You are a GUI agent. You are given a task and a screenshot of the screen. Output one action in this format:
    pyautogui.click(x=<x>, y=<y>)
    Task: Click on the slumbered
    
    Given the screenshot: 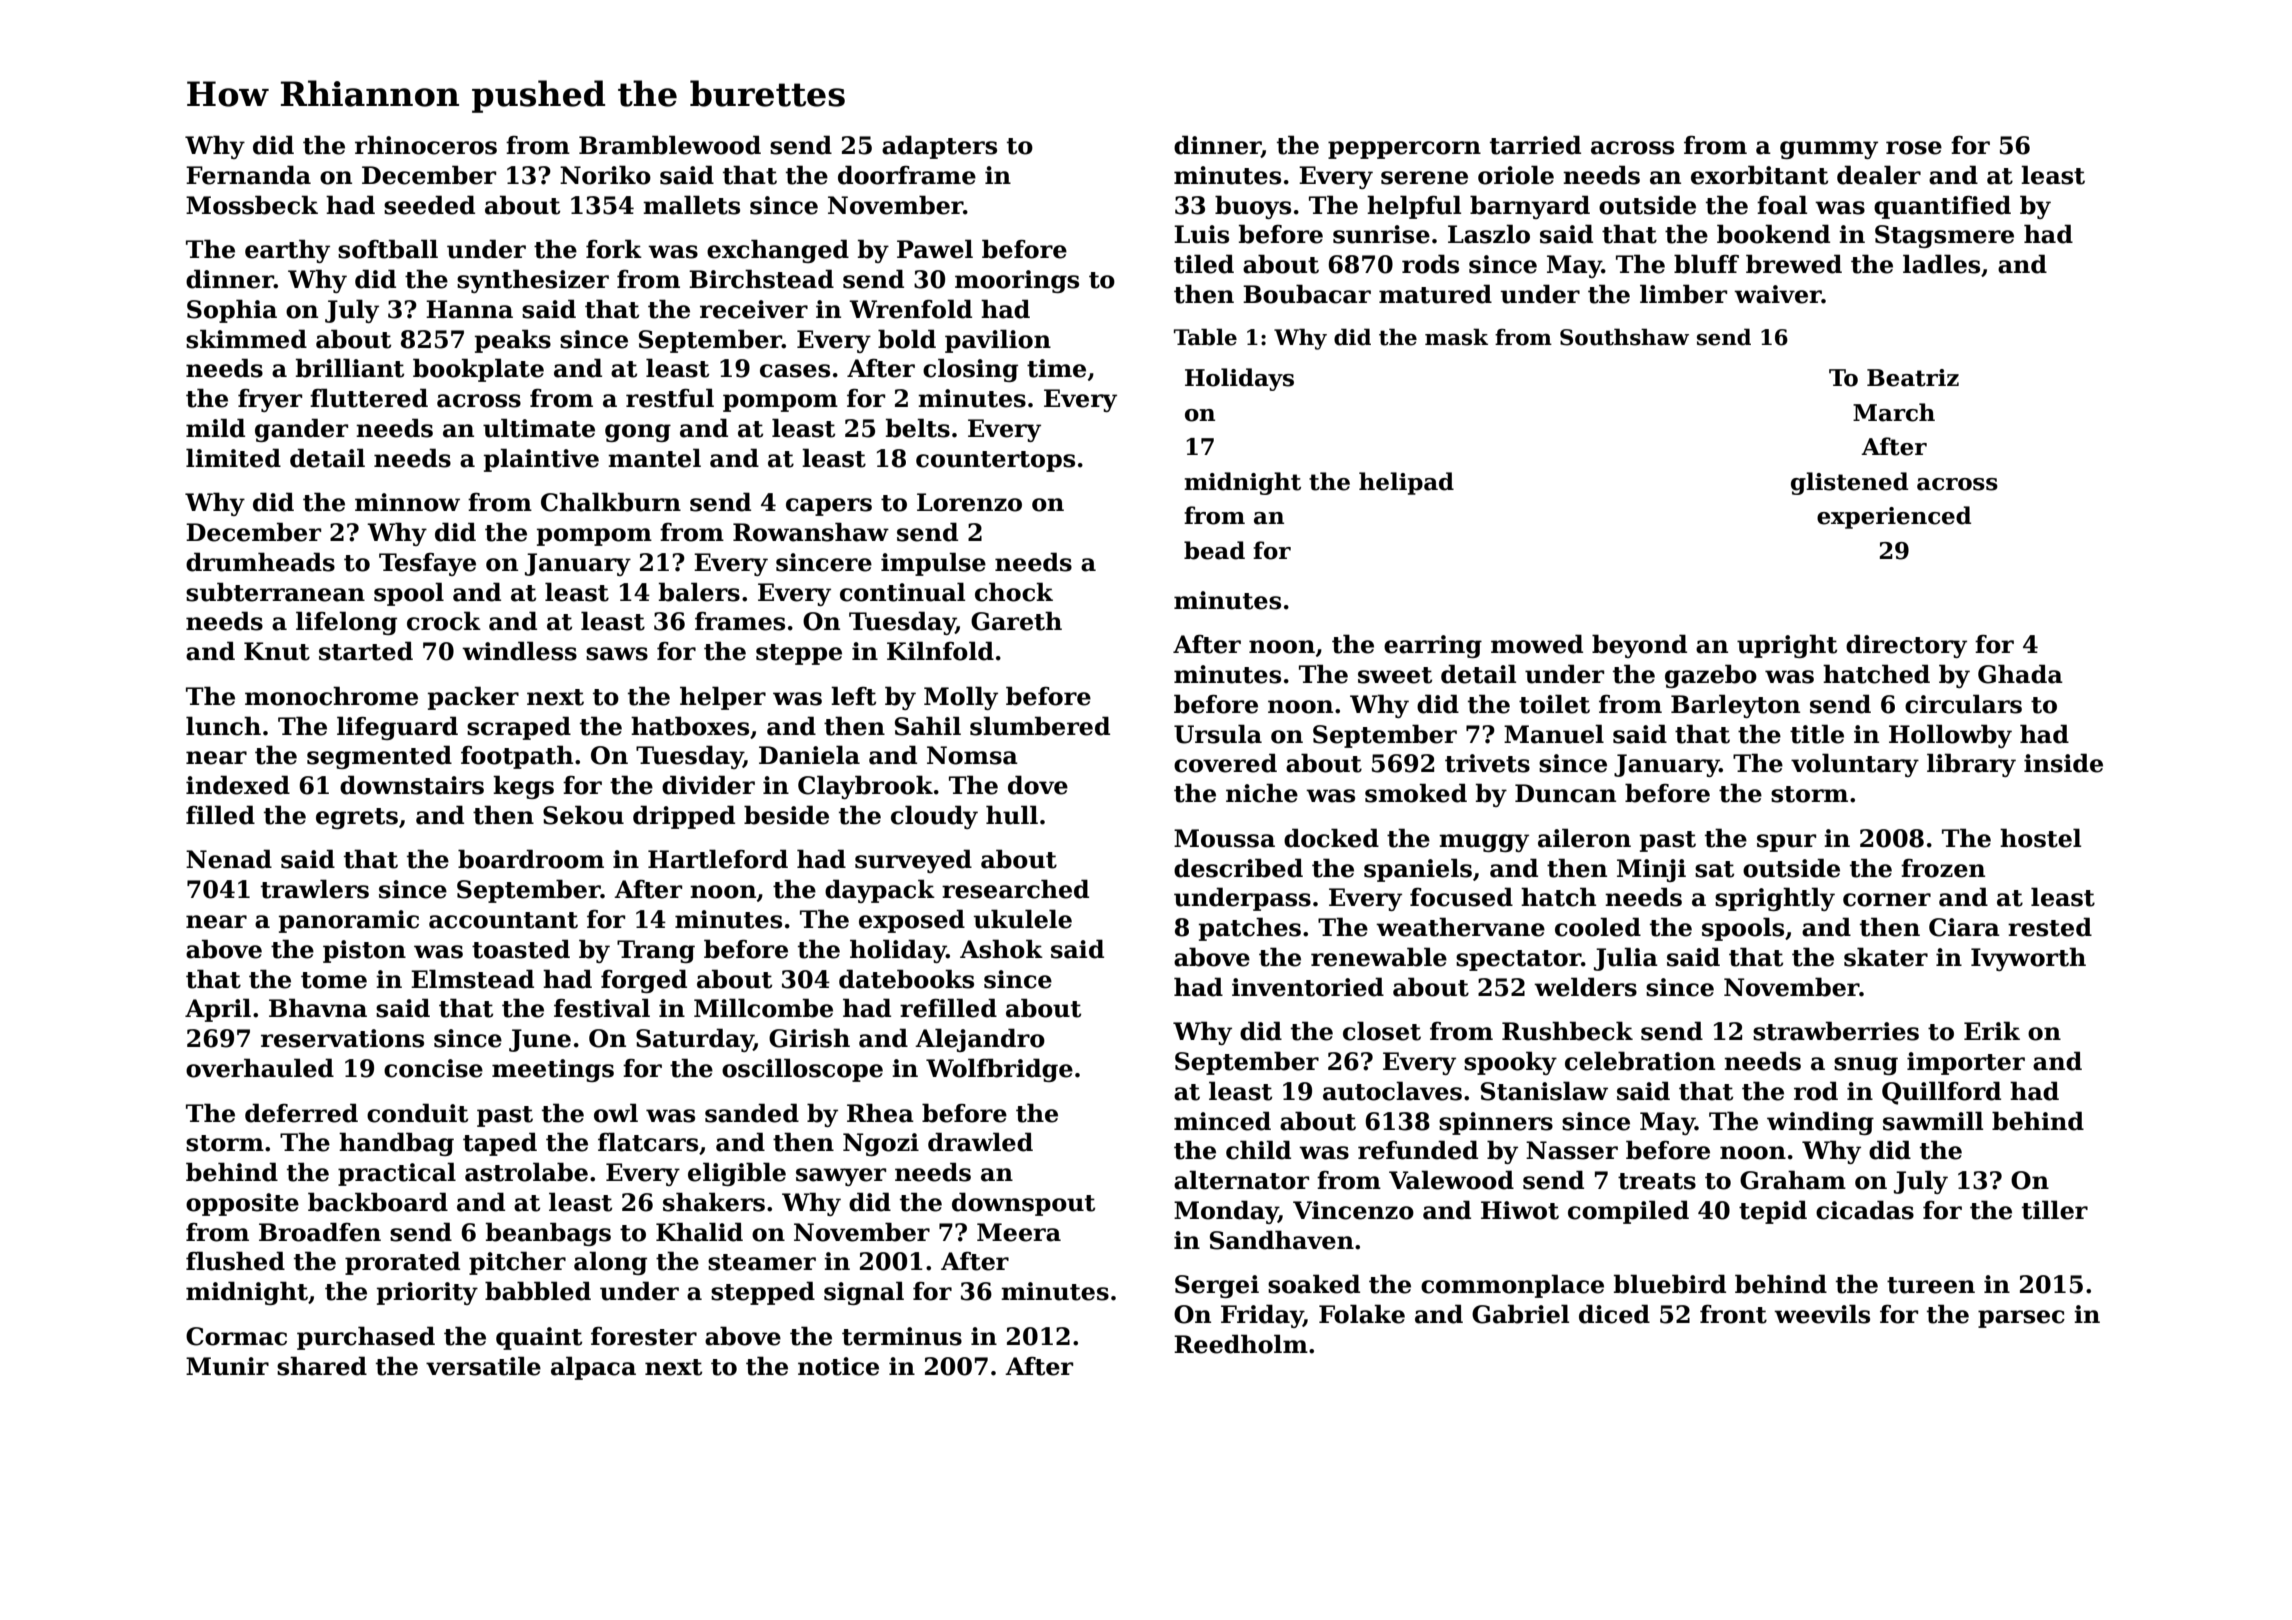 What is the action you would take?
    pyautogui.click(x=1040, y=726)
